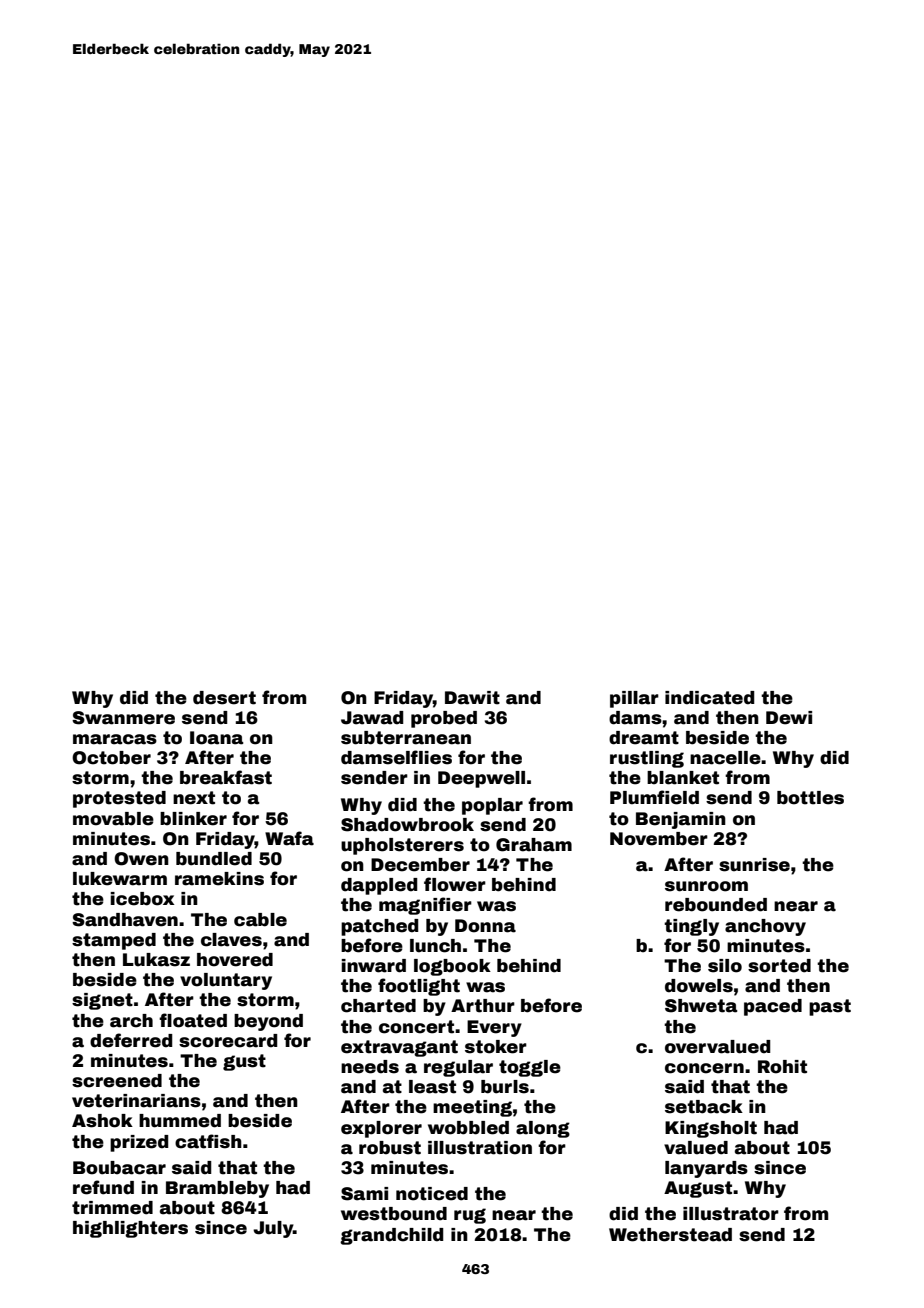 The height and width of the screenshot is (1308, 924). Describe the element at coordinates (114, 941) in the screenshot. I see `stamped` at that location.
